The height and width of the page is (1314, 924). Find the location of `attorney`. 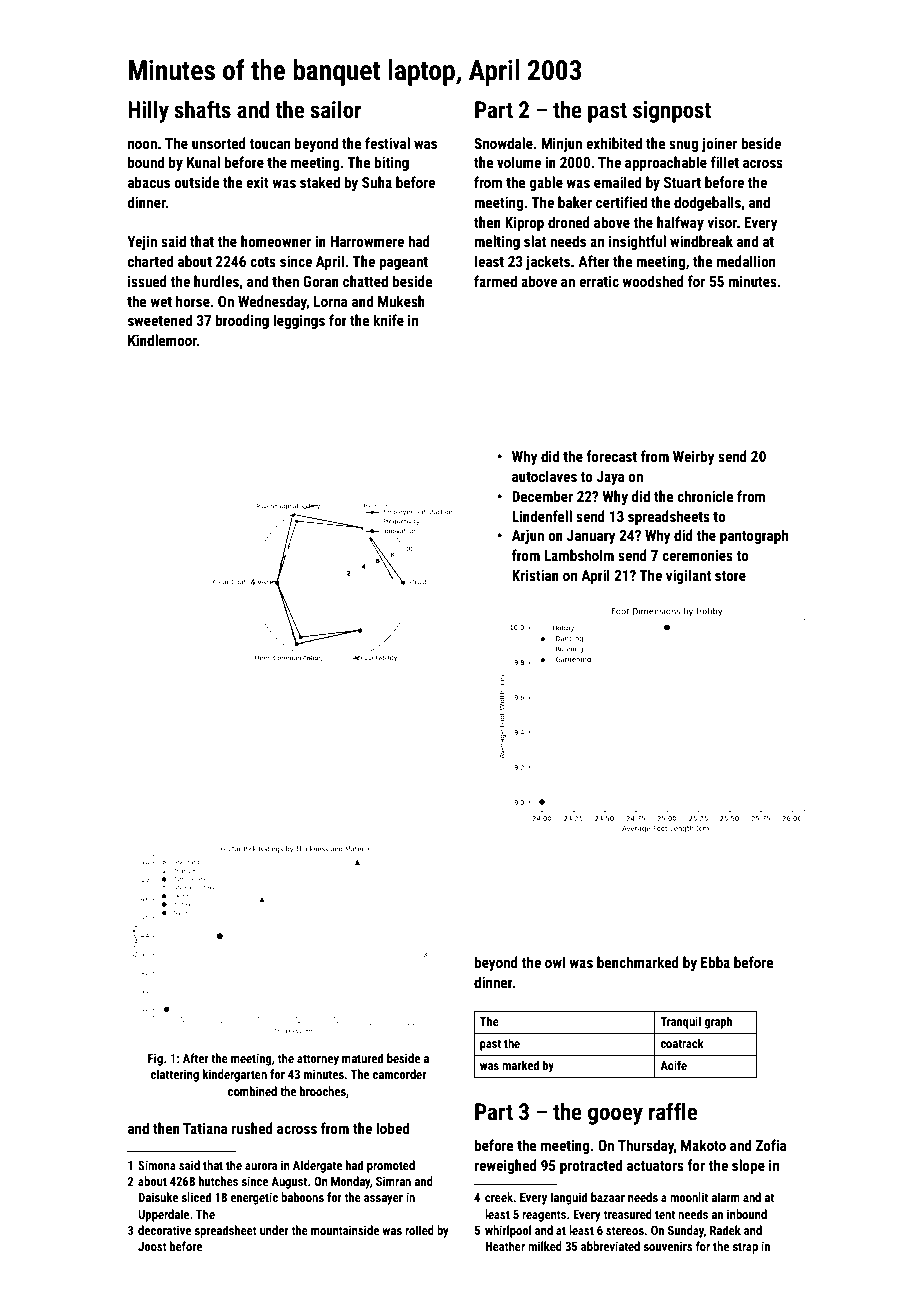

attorney is located at coordinates (318, 1060).
